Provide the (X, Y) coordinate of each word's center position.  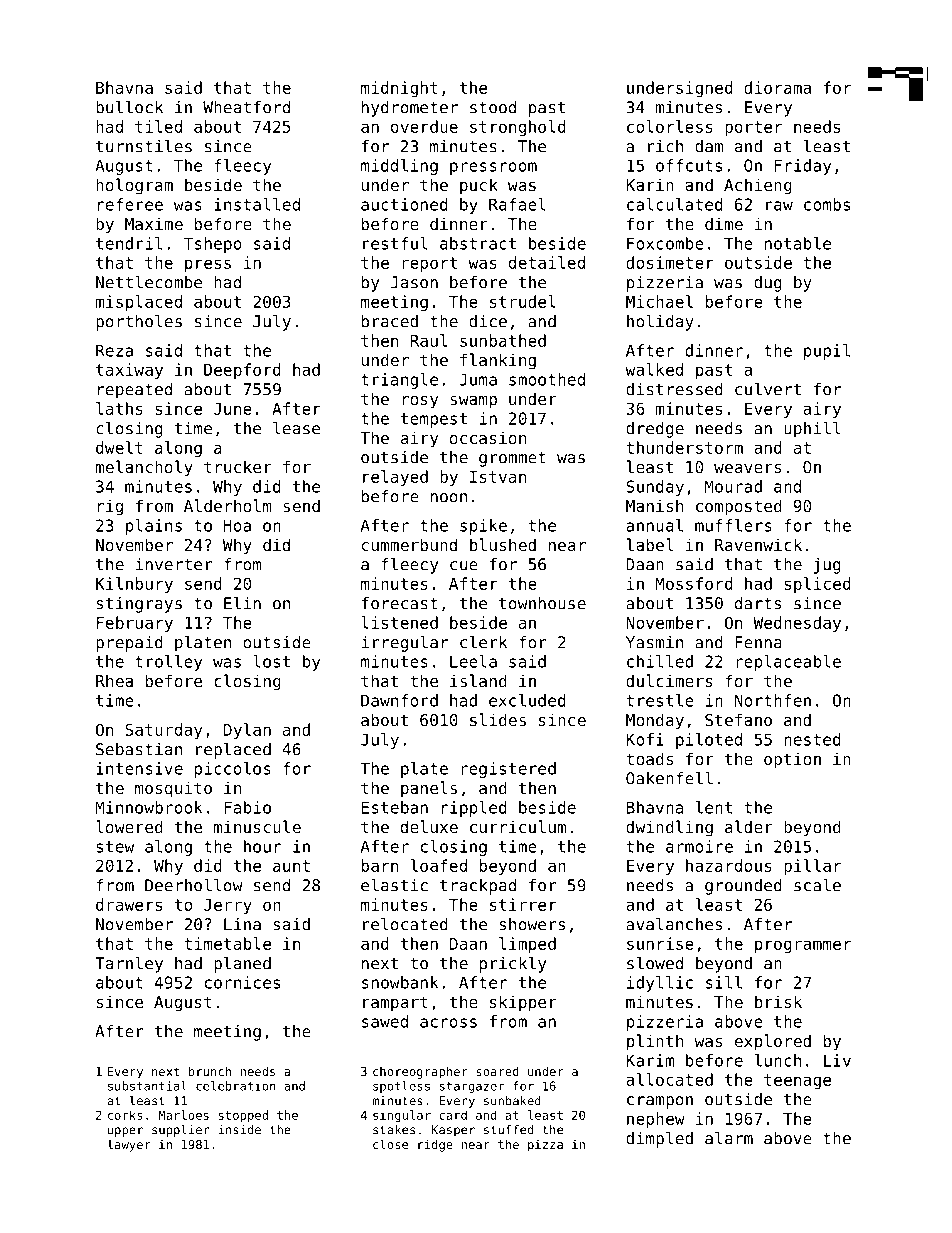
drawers (129, 904)
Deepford (242, 371)
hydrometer (410, 109)
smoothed (547, 379)
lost (271, 661)
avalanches (674, 924)
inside (239, 1130)
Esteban (395, 807)
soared (497, 1071)
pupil (827, 352)
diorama (777, 87)
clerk (483, 642)
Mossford (694, 583)
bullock (129, 107)
